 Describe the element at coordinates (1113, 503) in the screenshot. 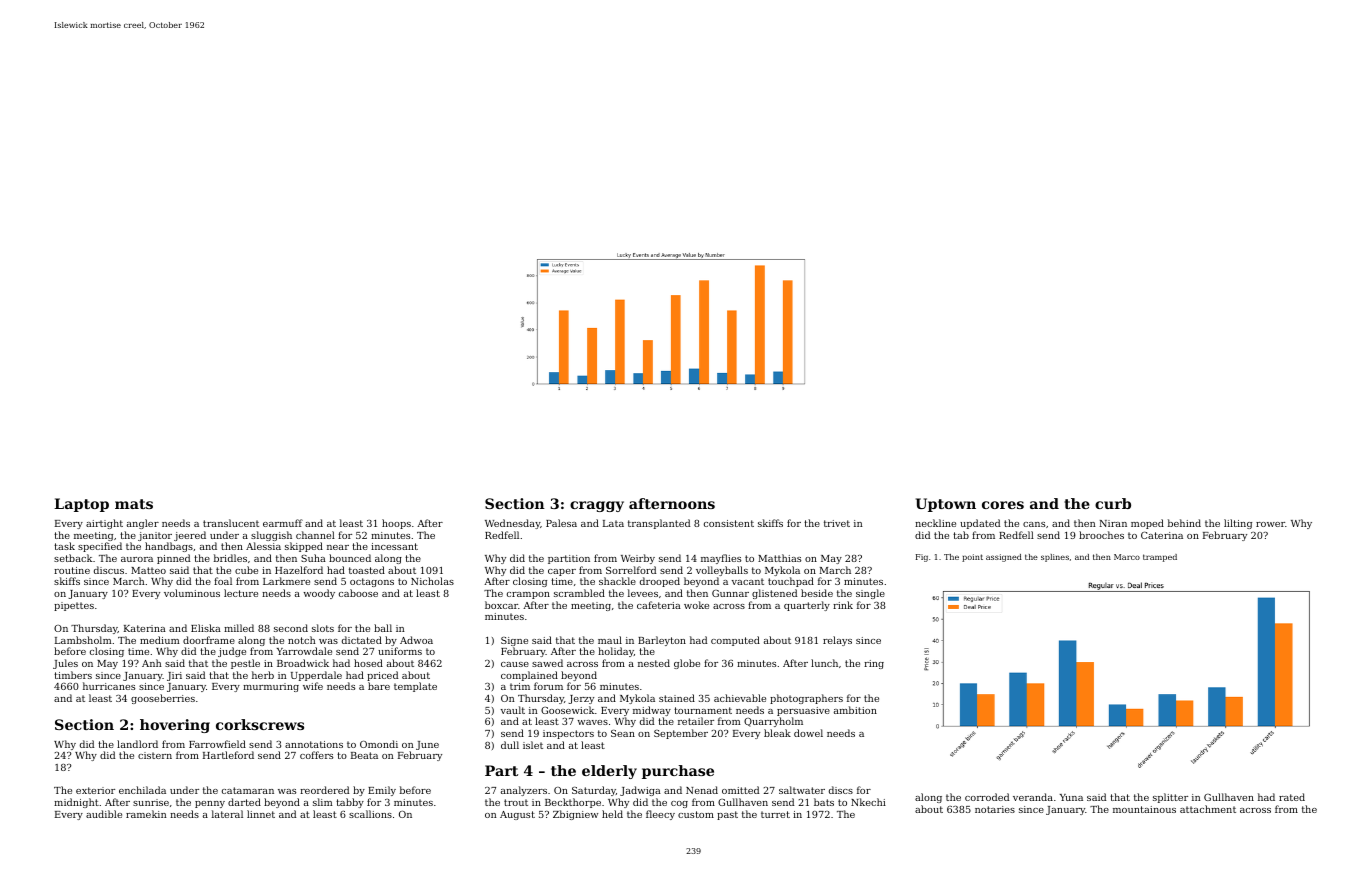

I see `curb` at that location.
